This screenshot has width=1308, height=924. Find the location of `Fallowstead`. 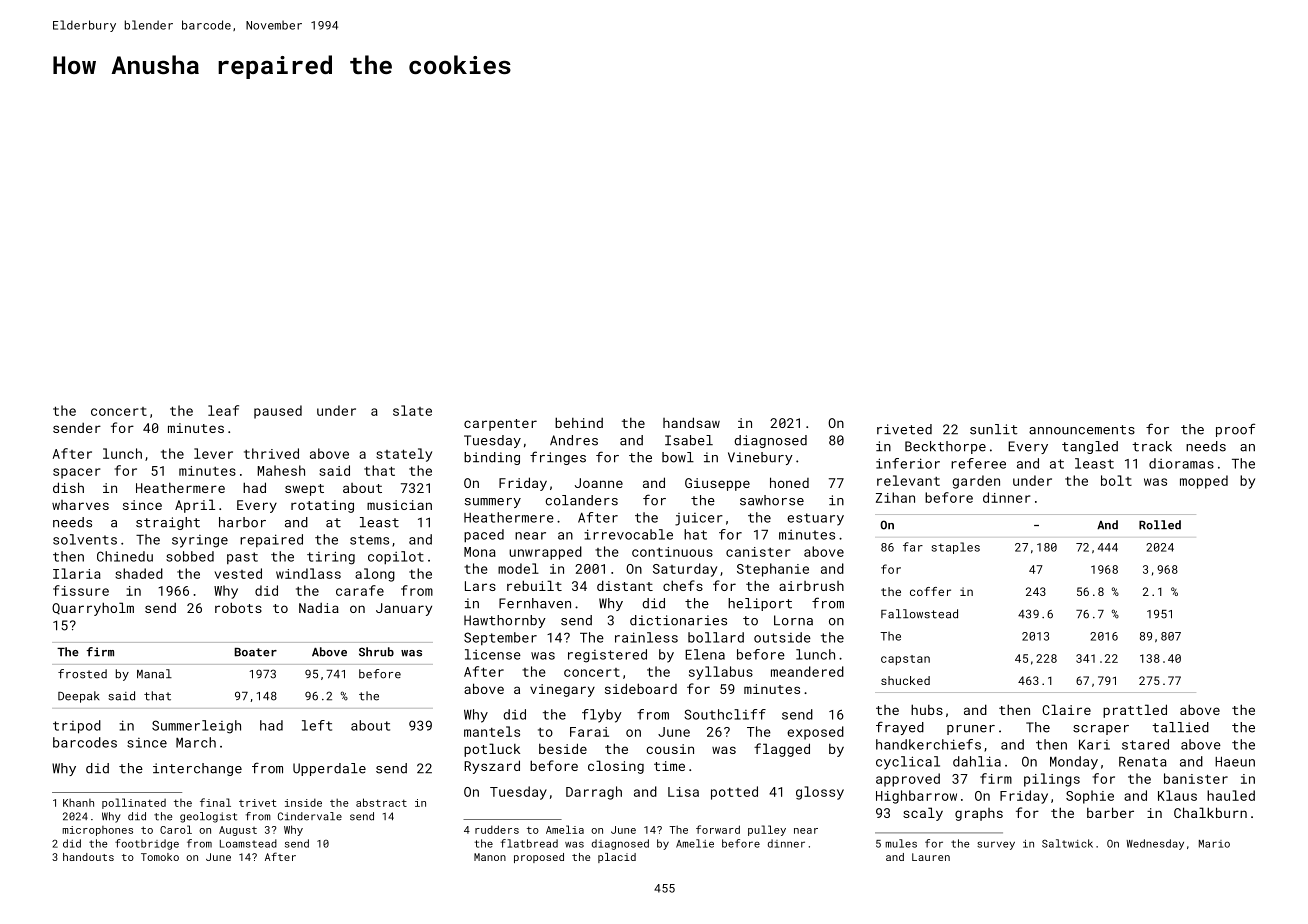

Fallowstead is located at coordinates (919, 614).
